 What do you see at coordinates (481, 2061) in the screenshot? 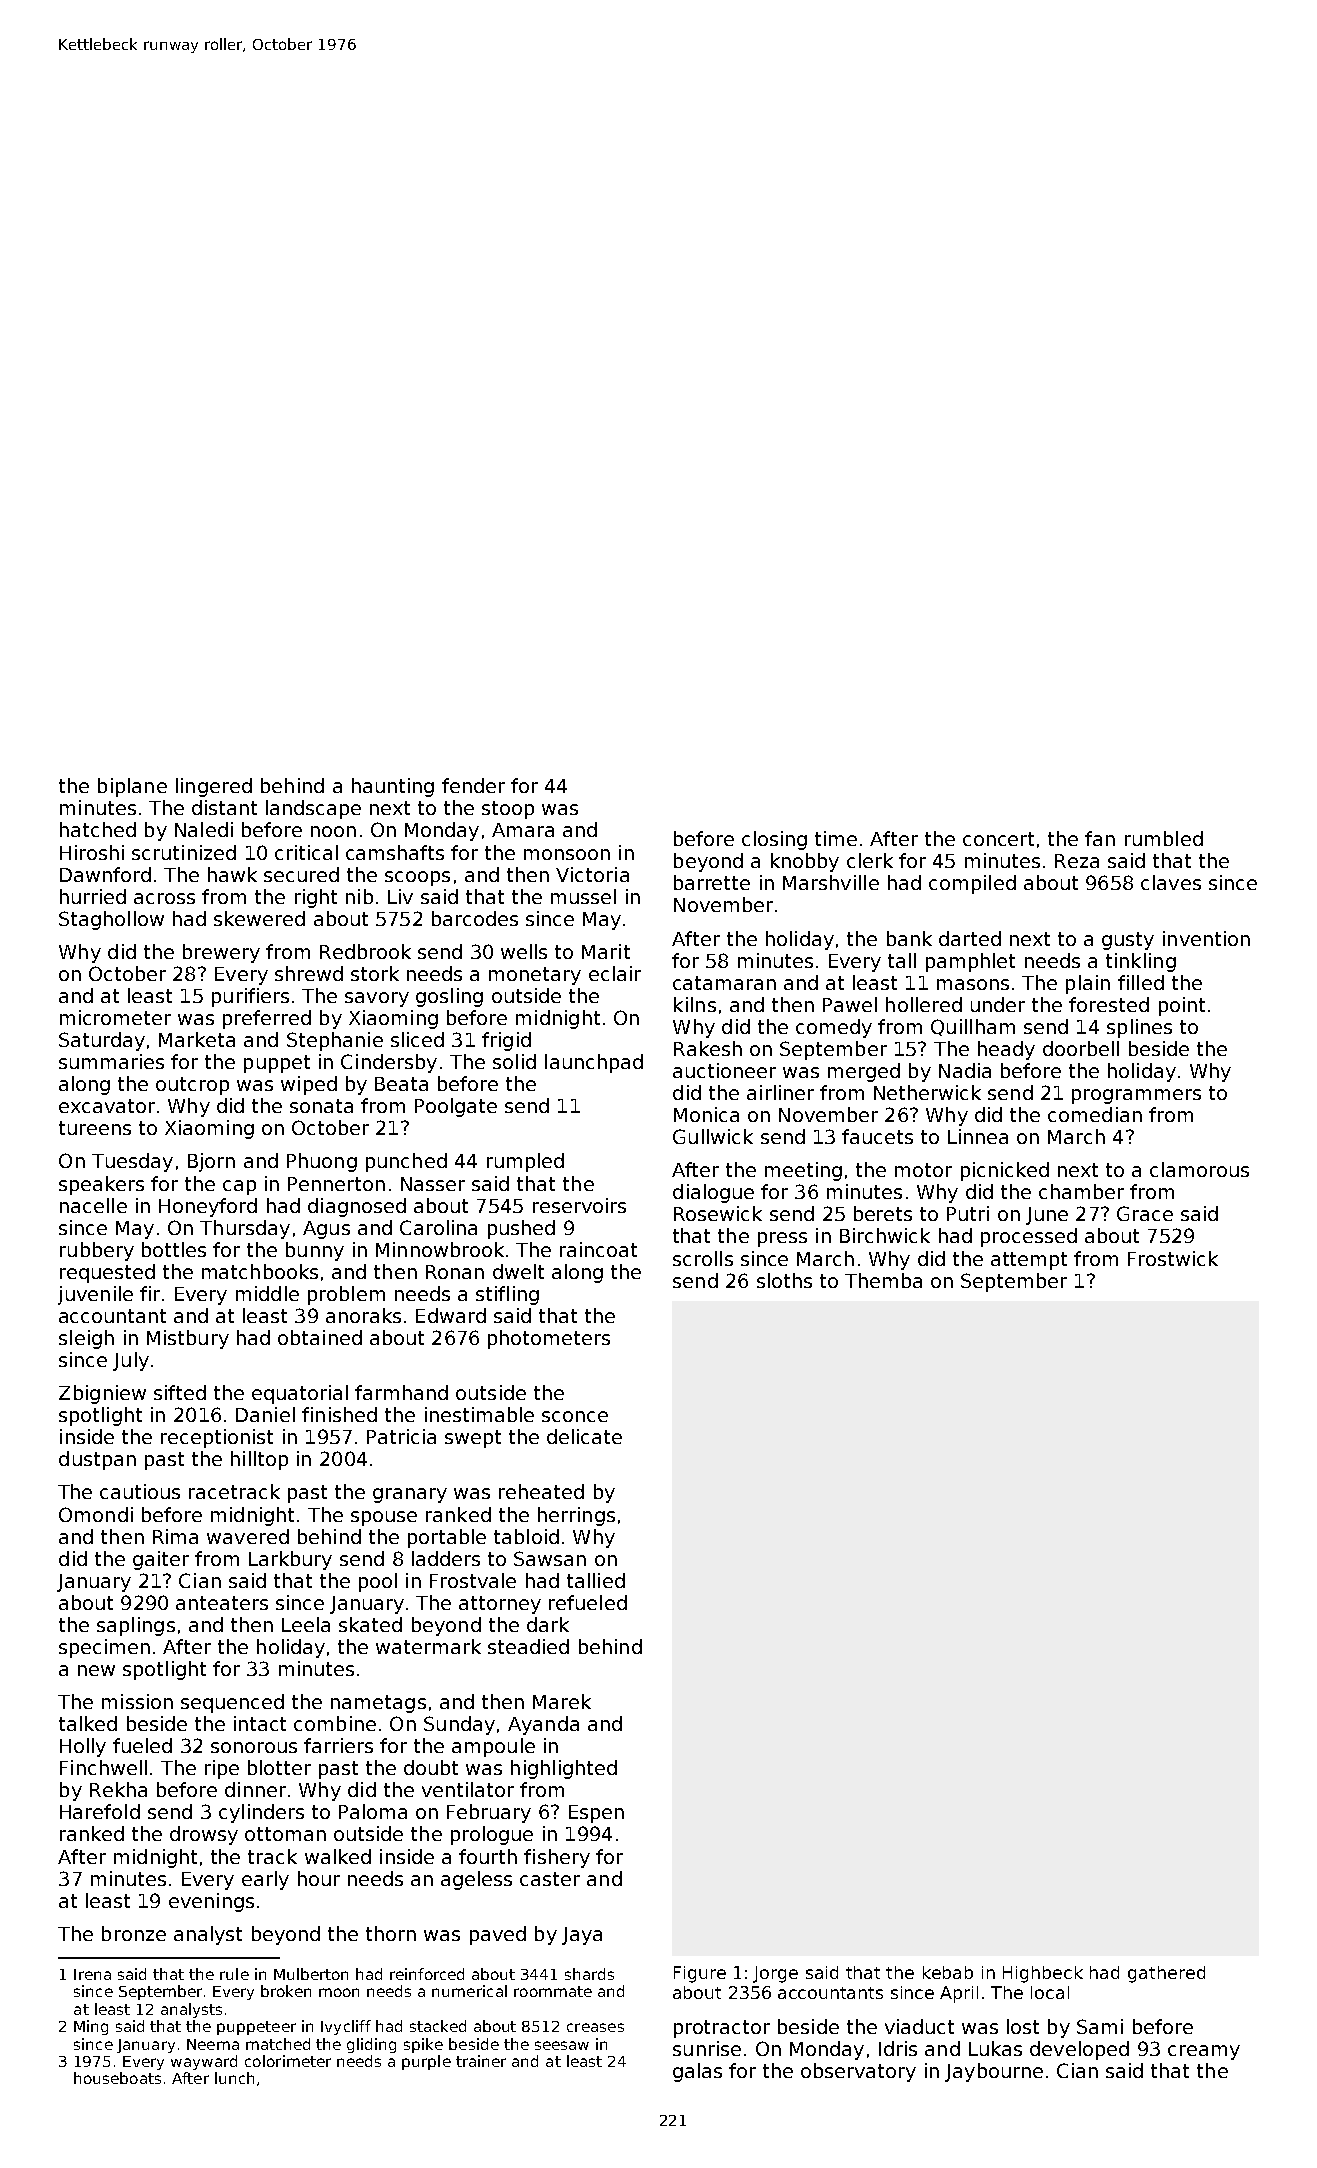
I see `trainer` at bounding box center [481, 2061].
